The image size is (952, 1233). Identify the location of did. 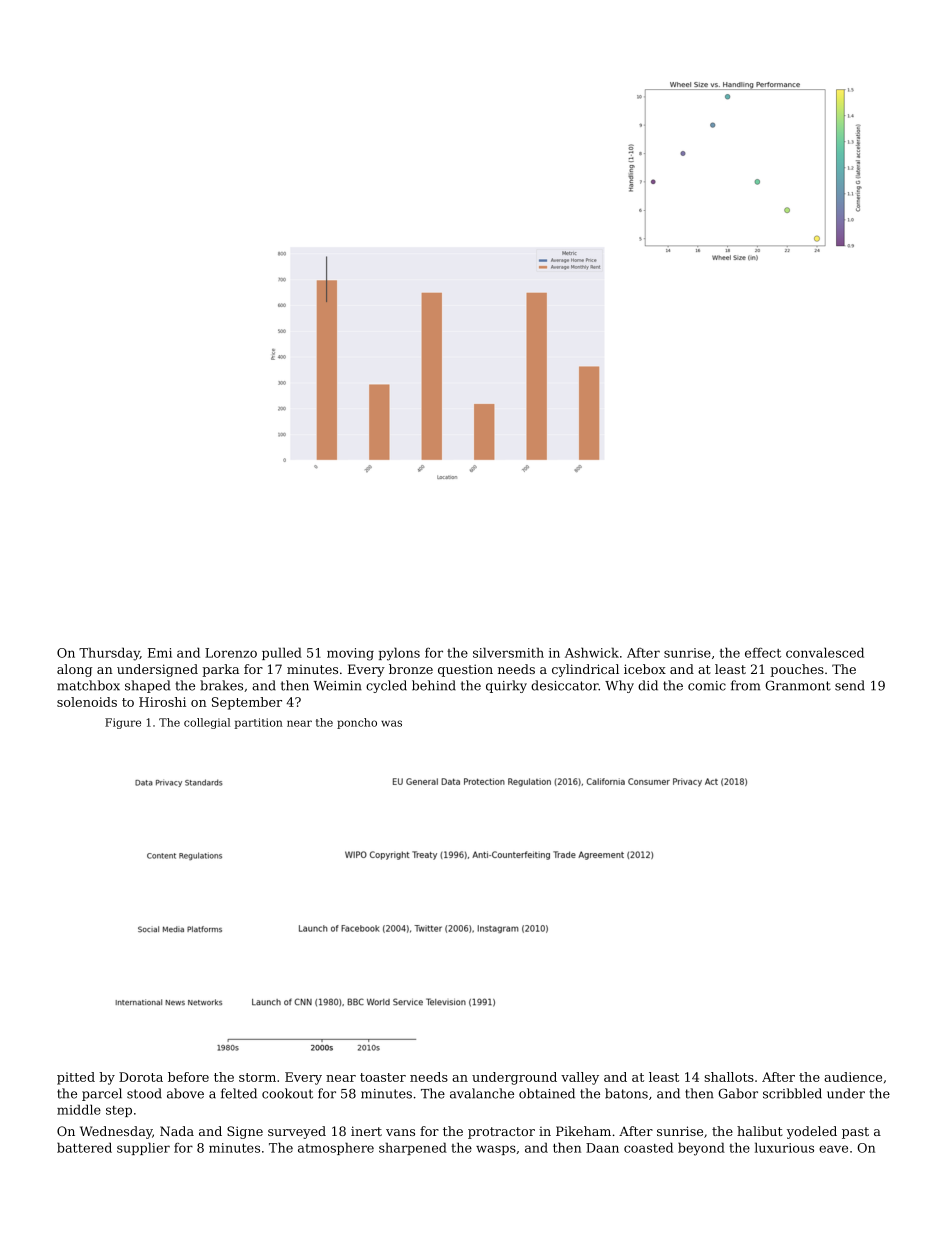
(648, 685).
